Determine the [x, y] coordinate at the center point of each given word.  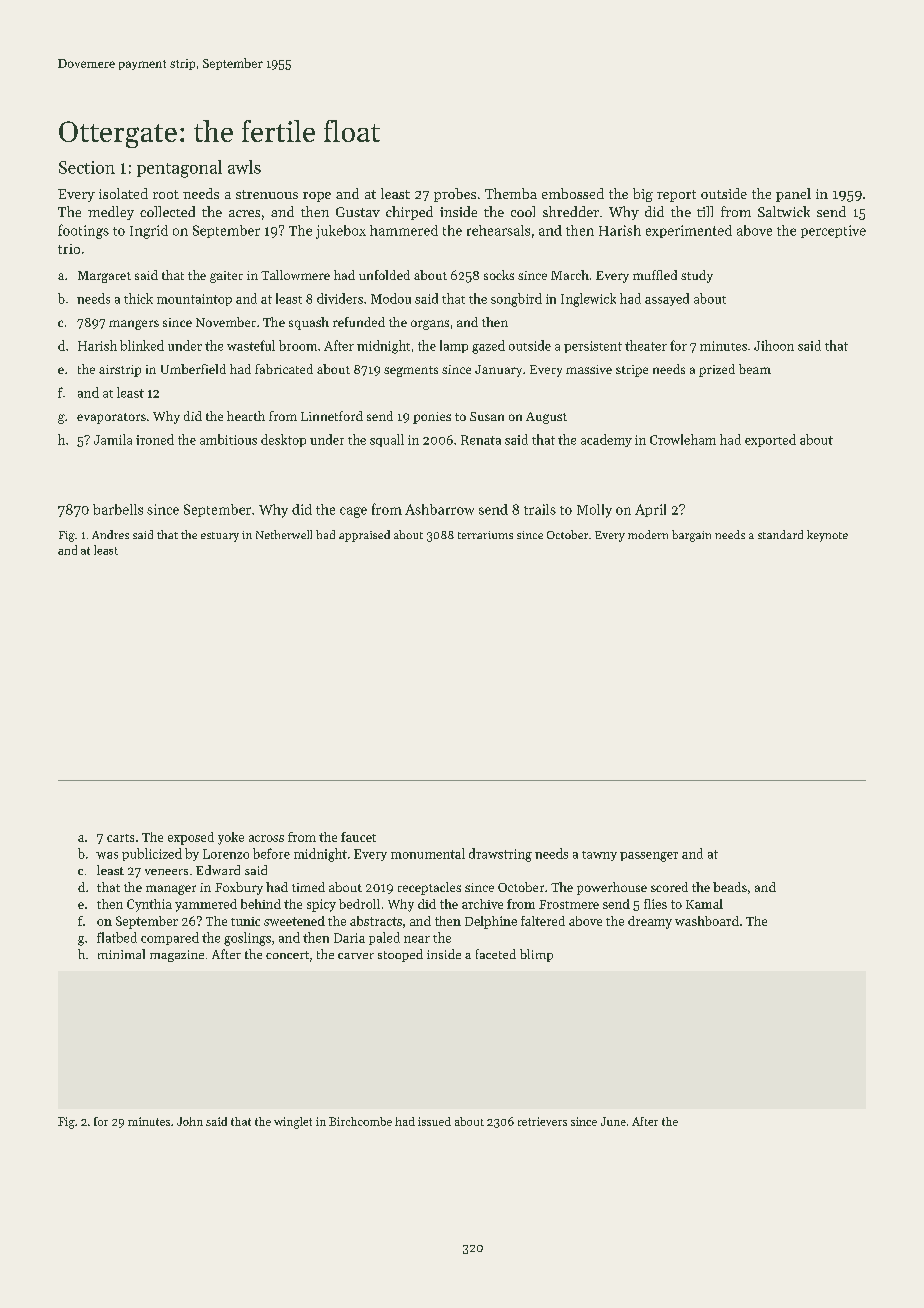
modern [648, 534]
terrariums [485, 535]
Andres [110, 534]
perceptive [833, 231]
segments [411, 371]
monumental [428, 853]
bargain [691, 536]
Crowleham [683, 439]
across [266, 838]
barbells [118, 509]
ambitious [228, 439]
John [190, 1121]
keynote [827, 536]
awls [244, 167]
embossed [573, 193]
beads [730, 887]
